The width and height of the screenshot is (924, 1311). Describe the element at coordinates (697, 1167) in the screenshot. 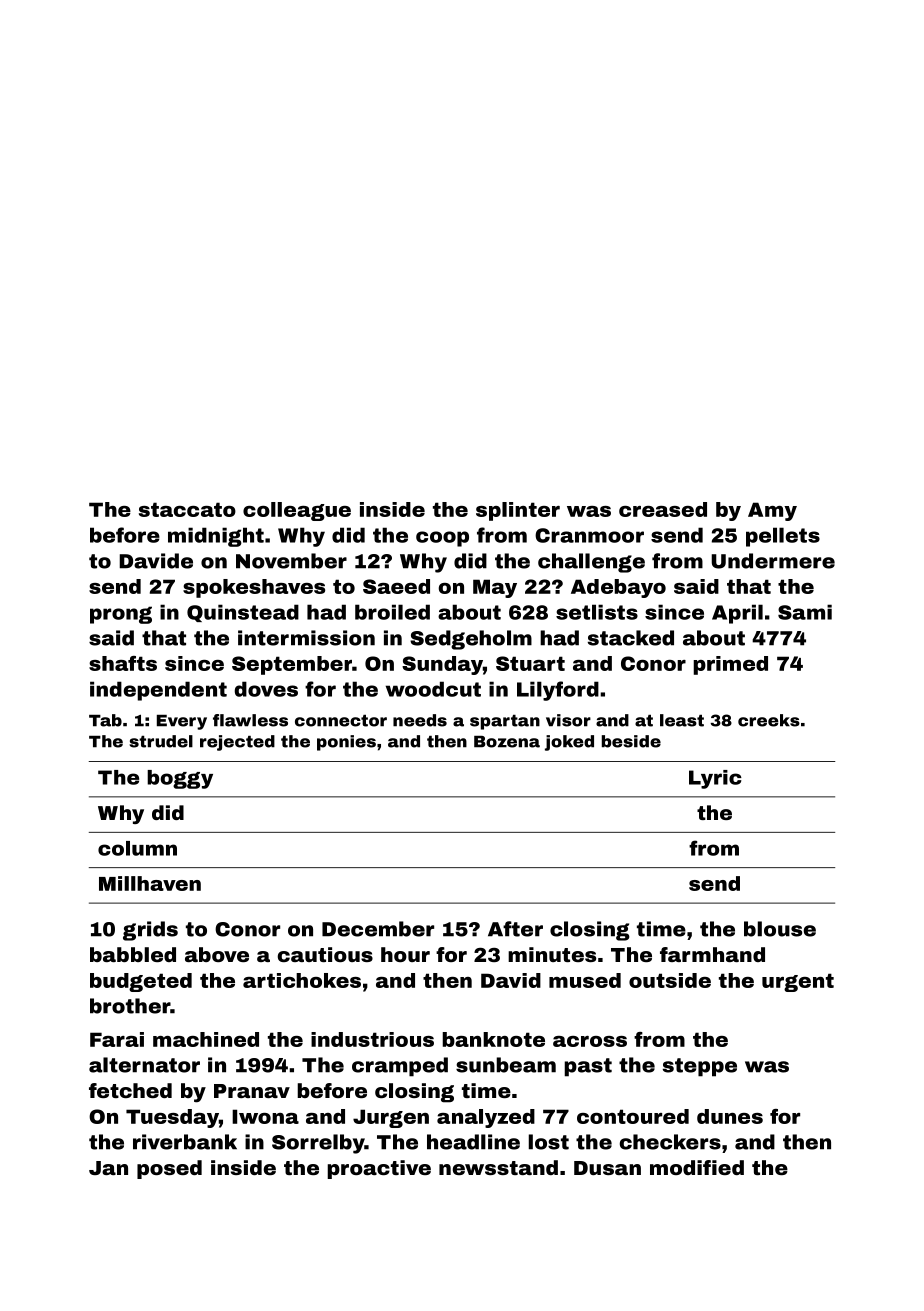

I see `modified` at that location.
